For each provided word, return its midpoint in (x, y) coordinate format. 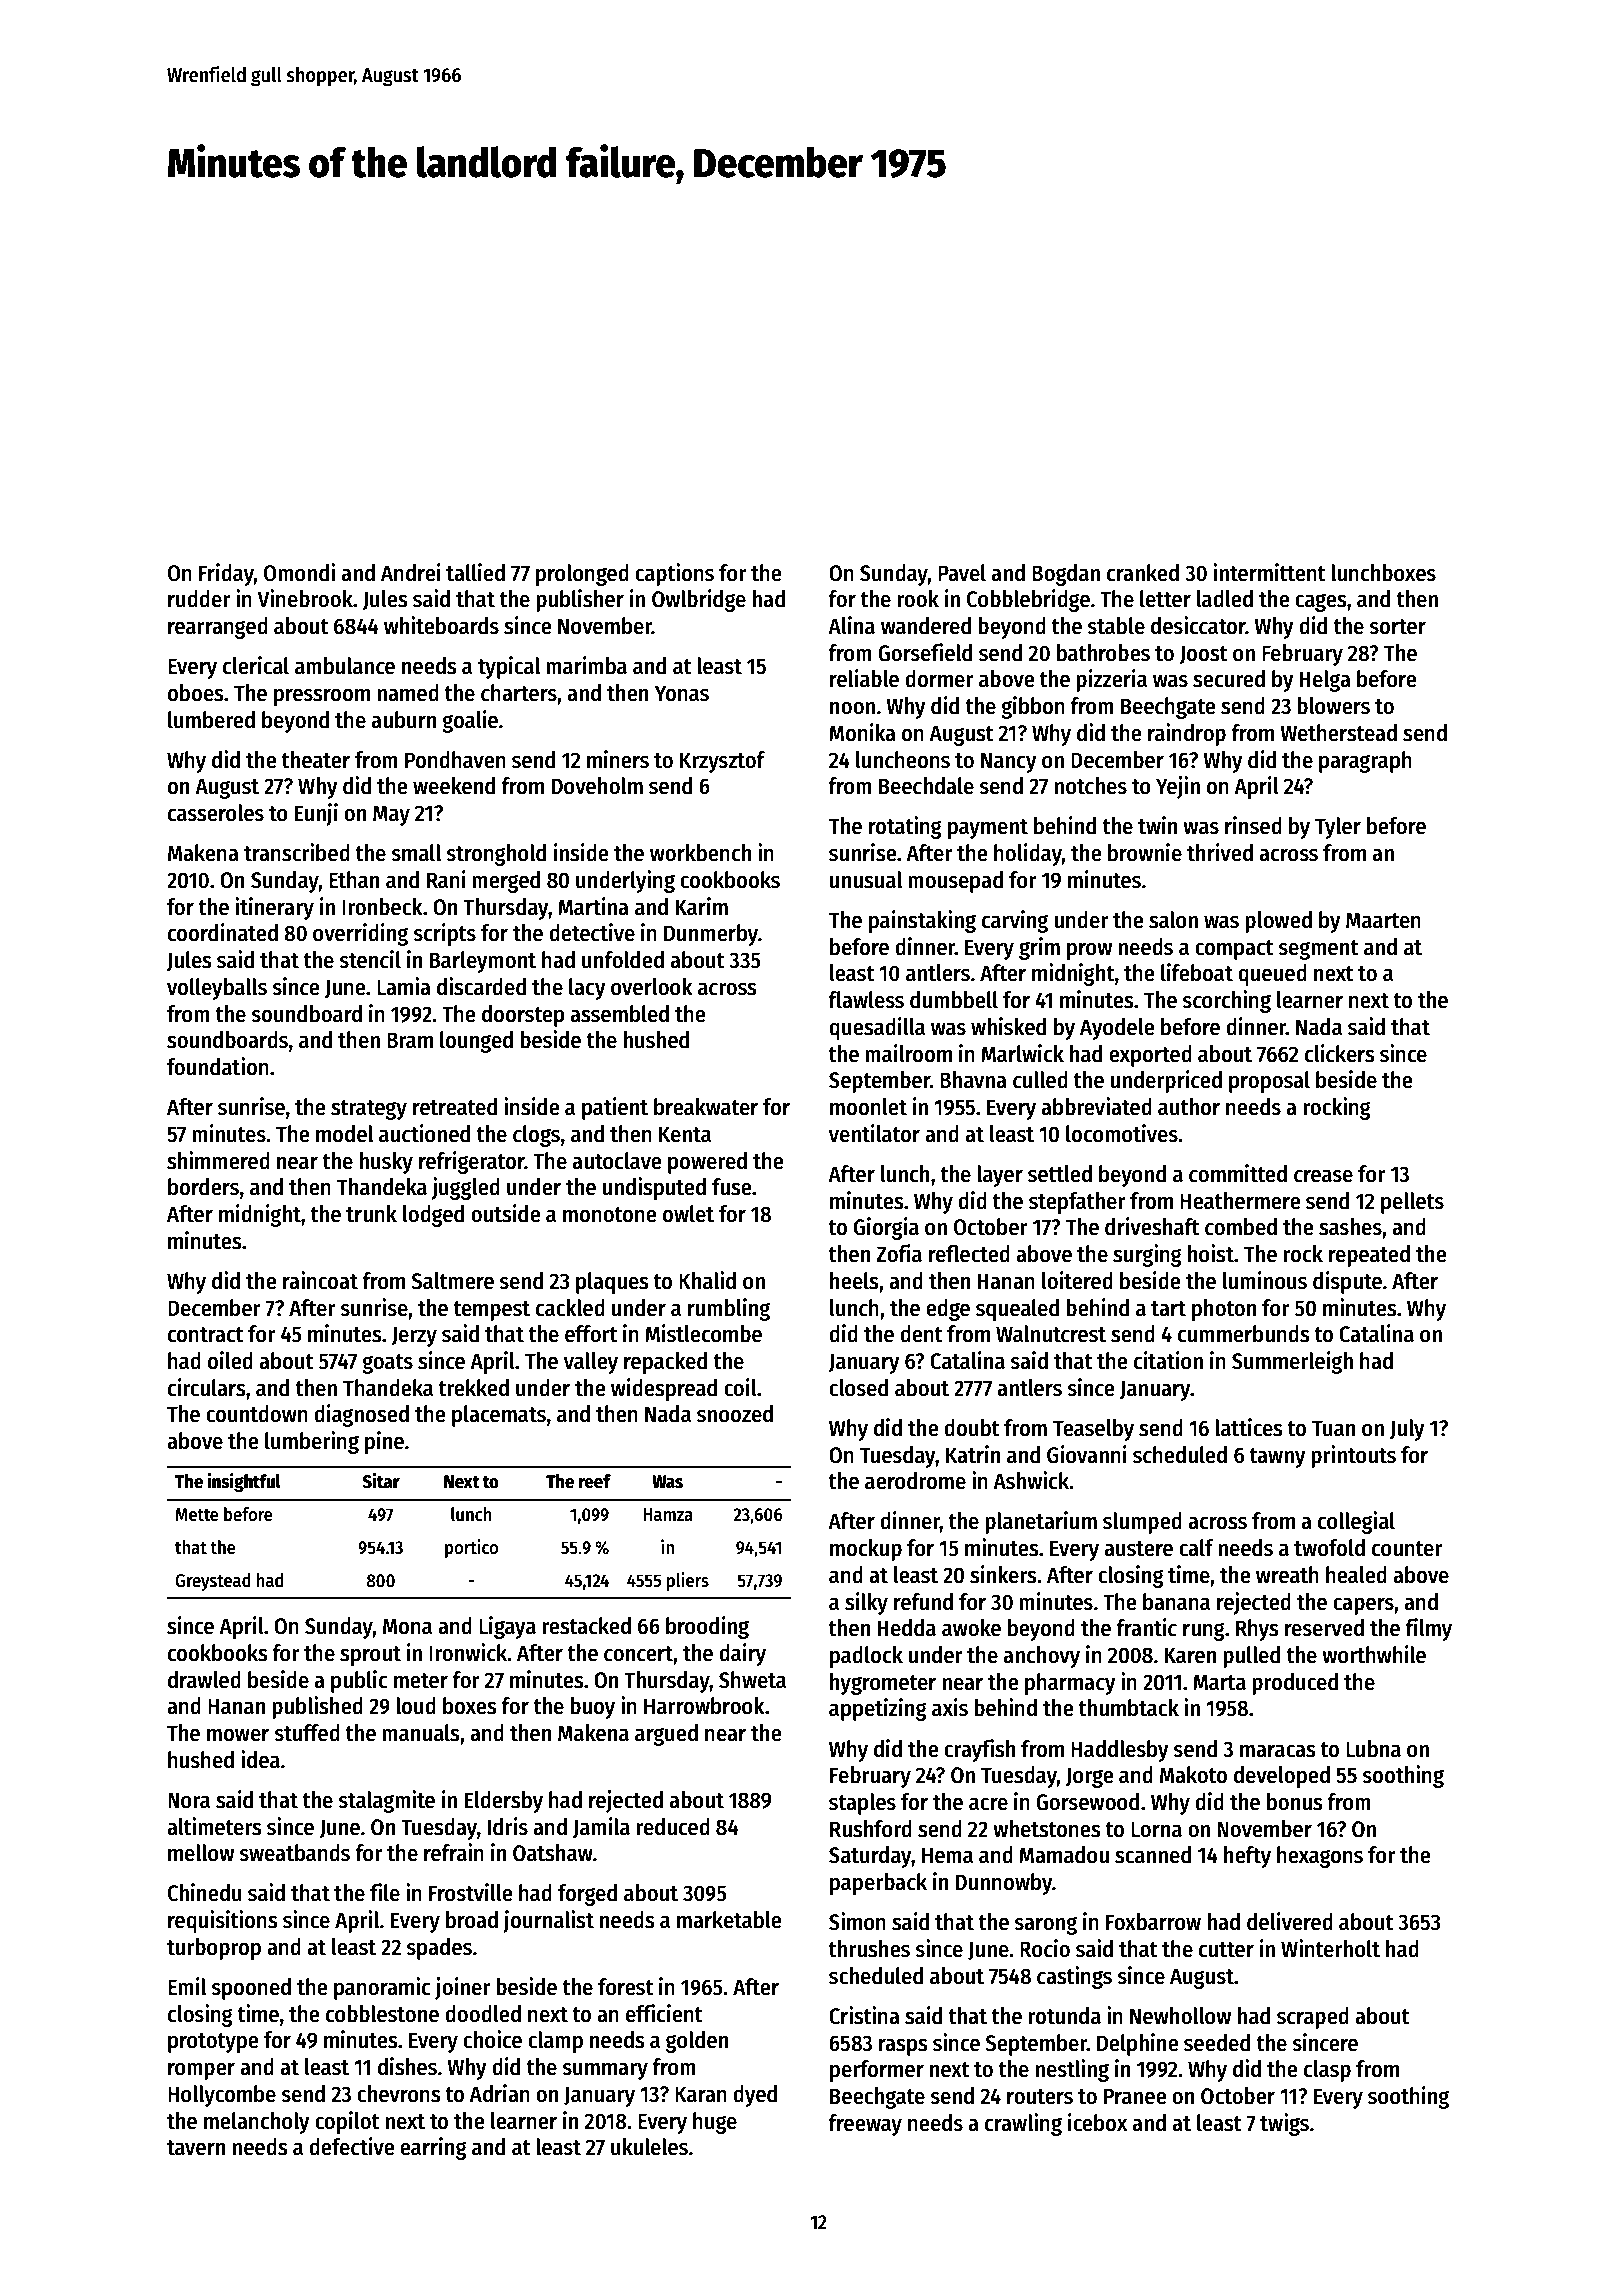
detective (592, 932)
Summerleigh (1292, 1362)
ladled (1225, 599)
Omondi (299, 572)
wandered (926, 626)
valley (591, 1363)
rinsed (1253, 825)
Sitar (381, 1481)
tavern (196, 2148)
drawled (204, 1680)
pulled (1251, 1657)
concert (638, 1654)
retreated (455, 1107)
